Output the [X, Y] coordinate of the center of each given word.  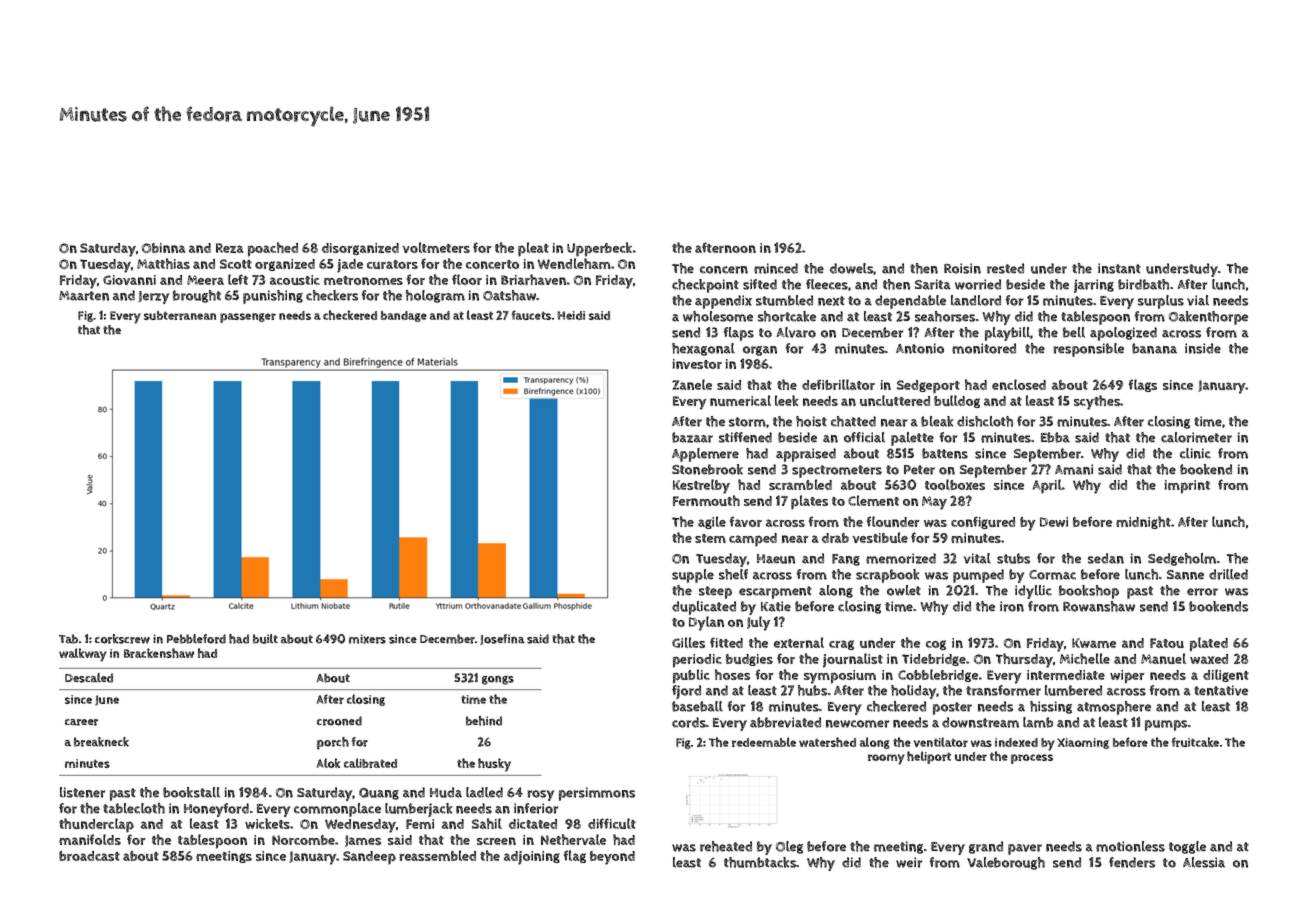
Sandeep [369, 858]
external [799, 642]
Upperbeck [599, 249]
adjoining [532, 858]
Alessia [1204, 862]
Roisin [962, 268]
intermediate [1066, 675]
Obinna [164, 248]
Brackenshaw [159, 653]
